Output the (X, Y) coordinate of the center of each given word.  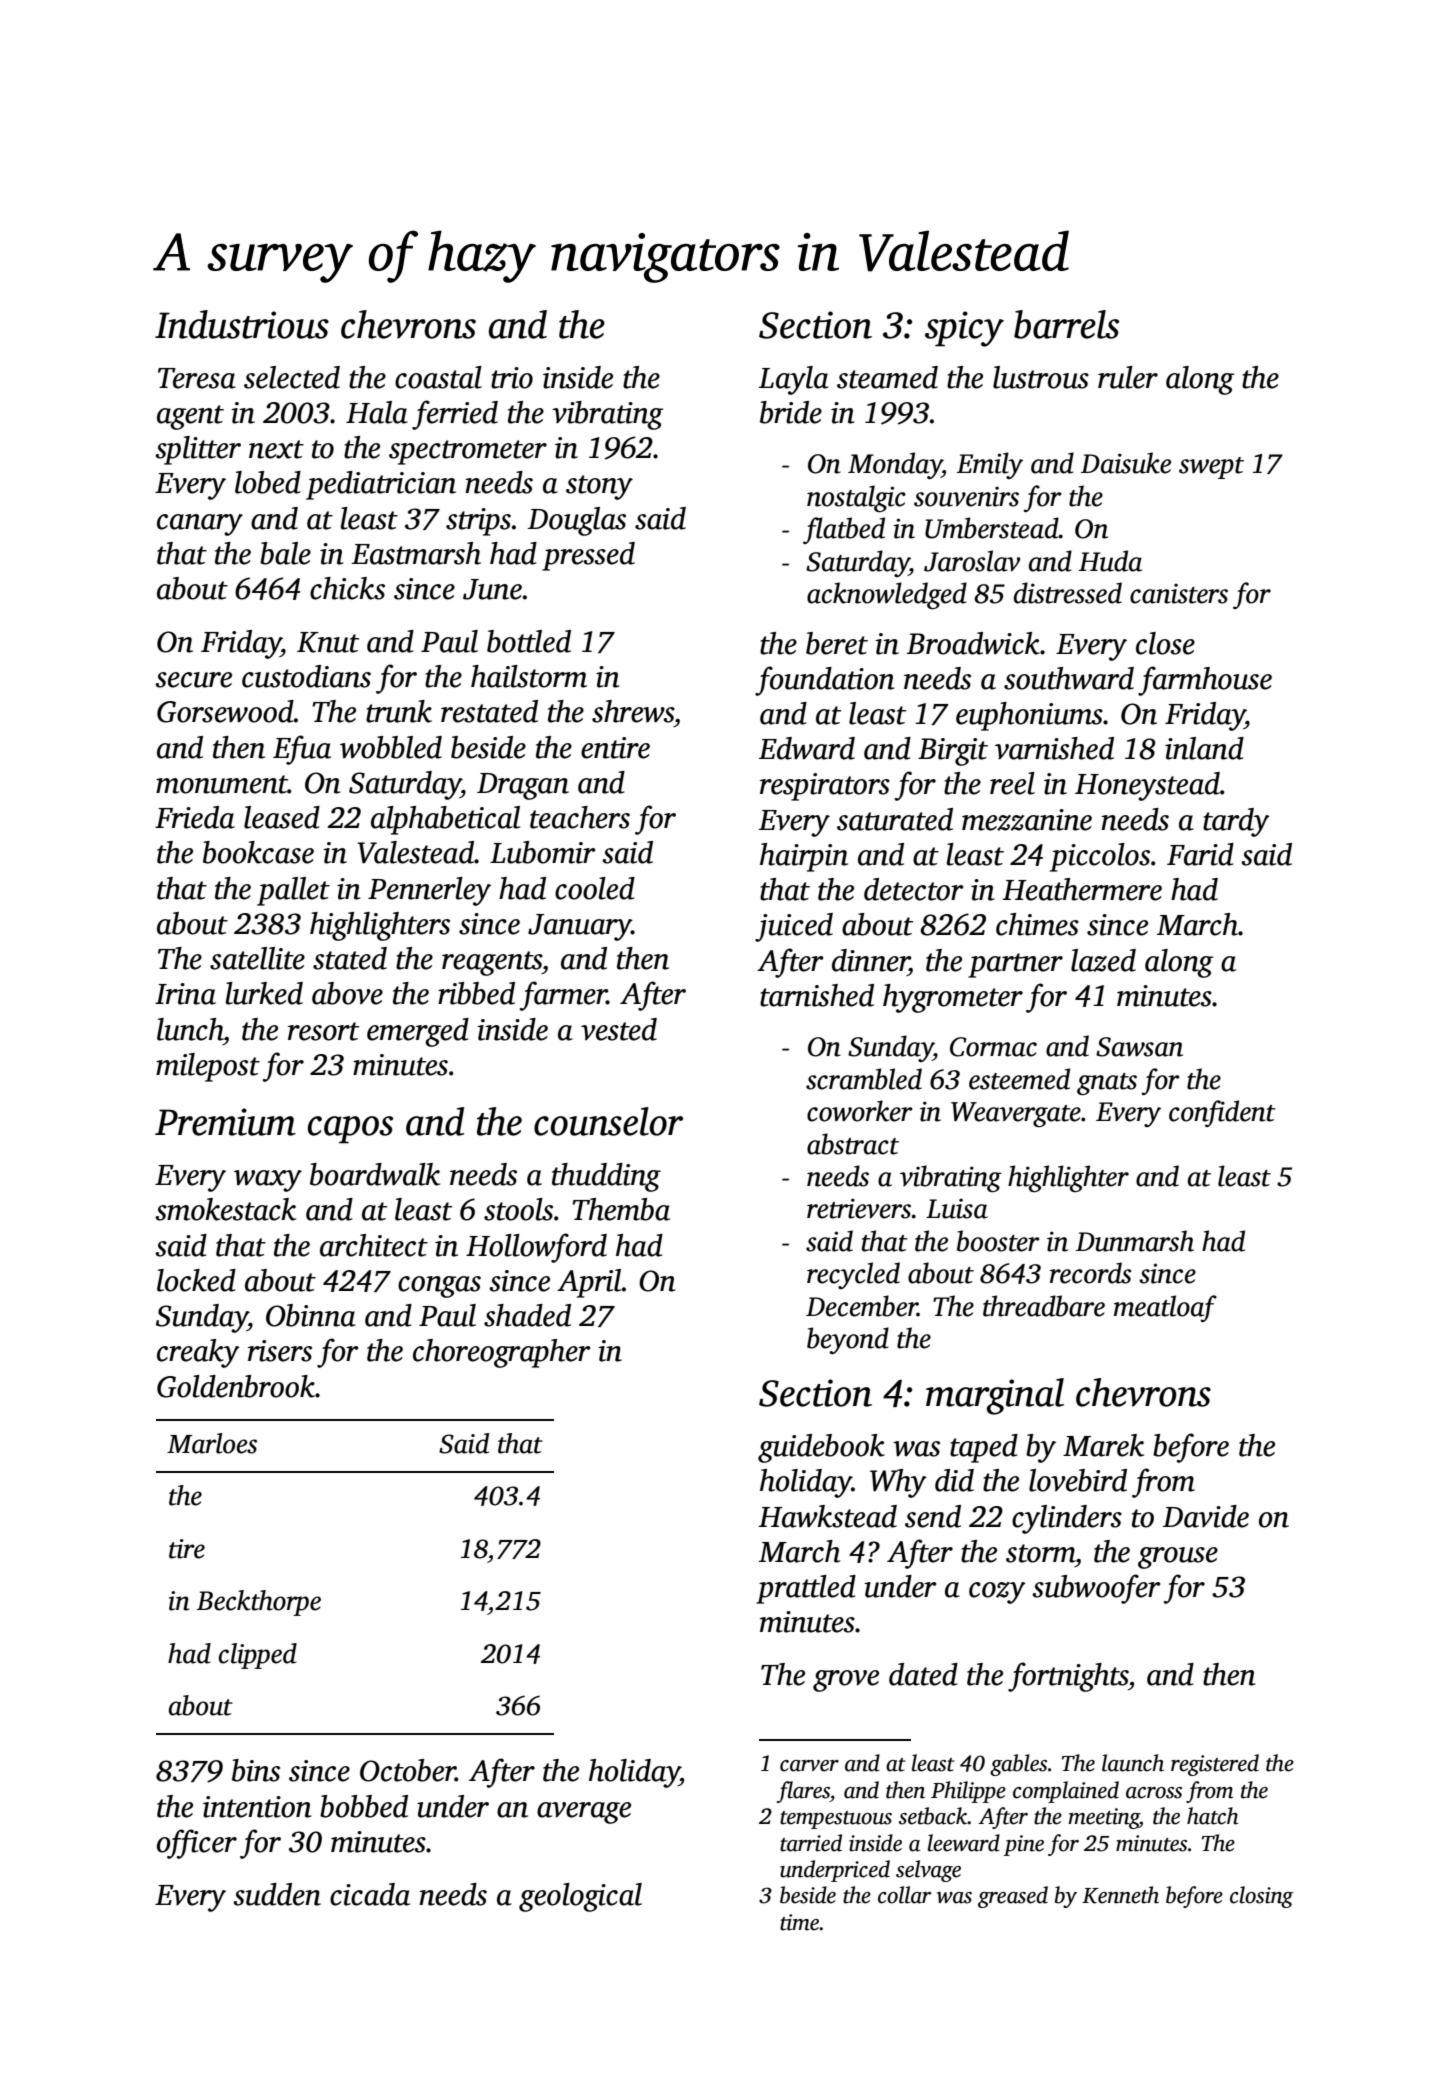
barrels (1066, 324)
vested (619, 1029)
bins (256, 1770)
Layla (794, 380)
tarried (811, 1843)
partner (1015, 965)
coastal (438, 377)
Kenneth (1120, 1895)
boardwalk (375, 1174)
